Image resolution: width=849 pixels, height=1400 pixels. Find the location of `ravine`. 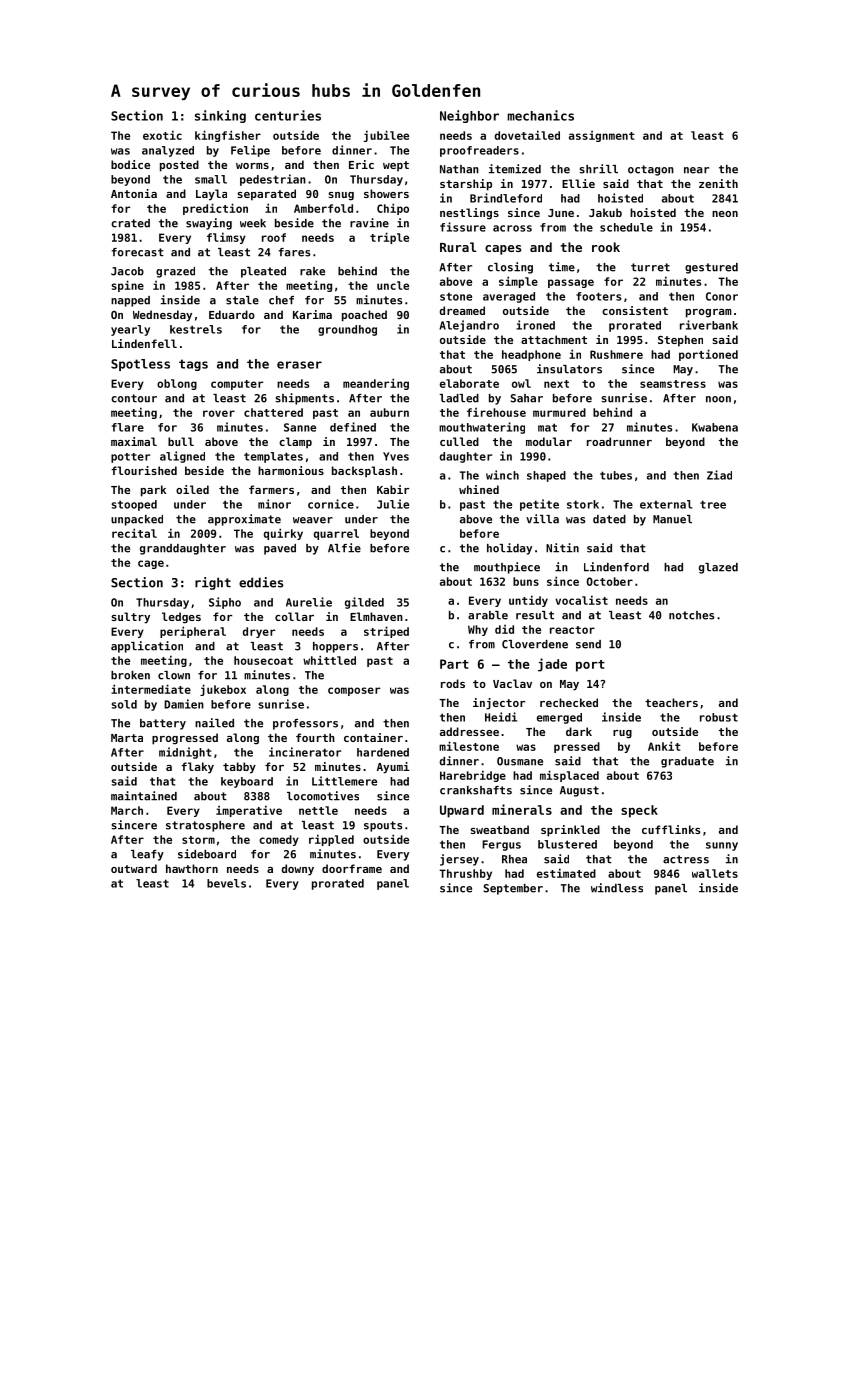

ravine is located at coordinates (369, 223).
